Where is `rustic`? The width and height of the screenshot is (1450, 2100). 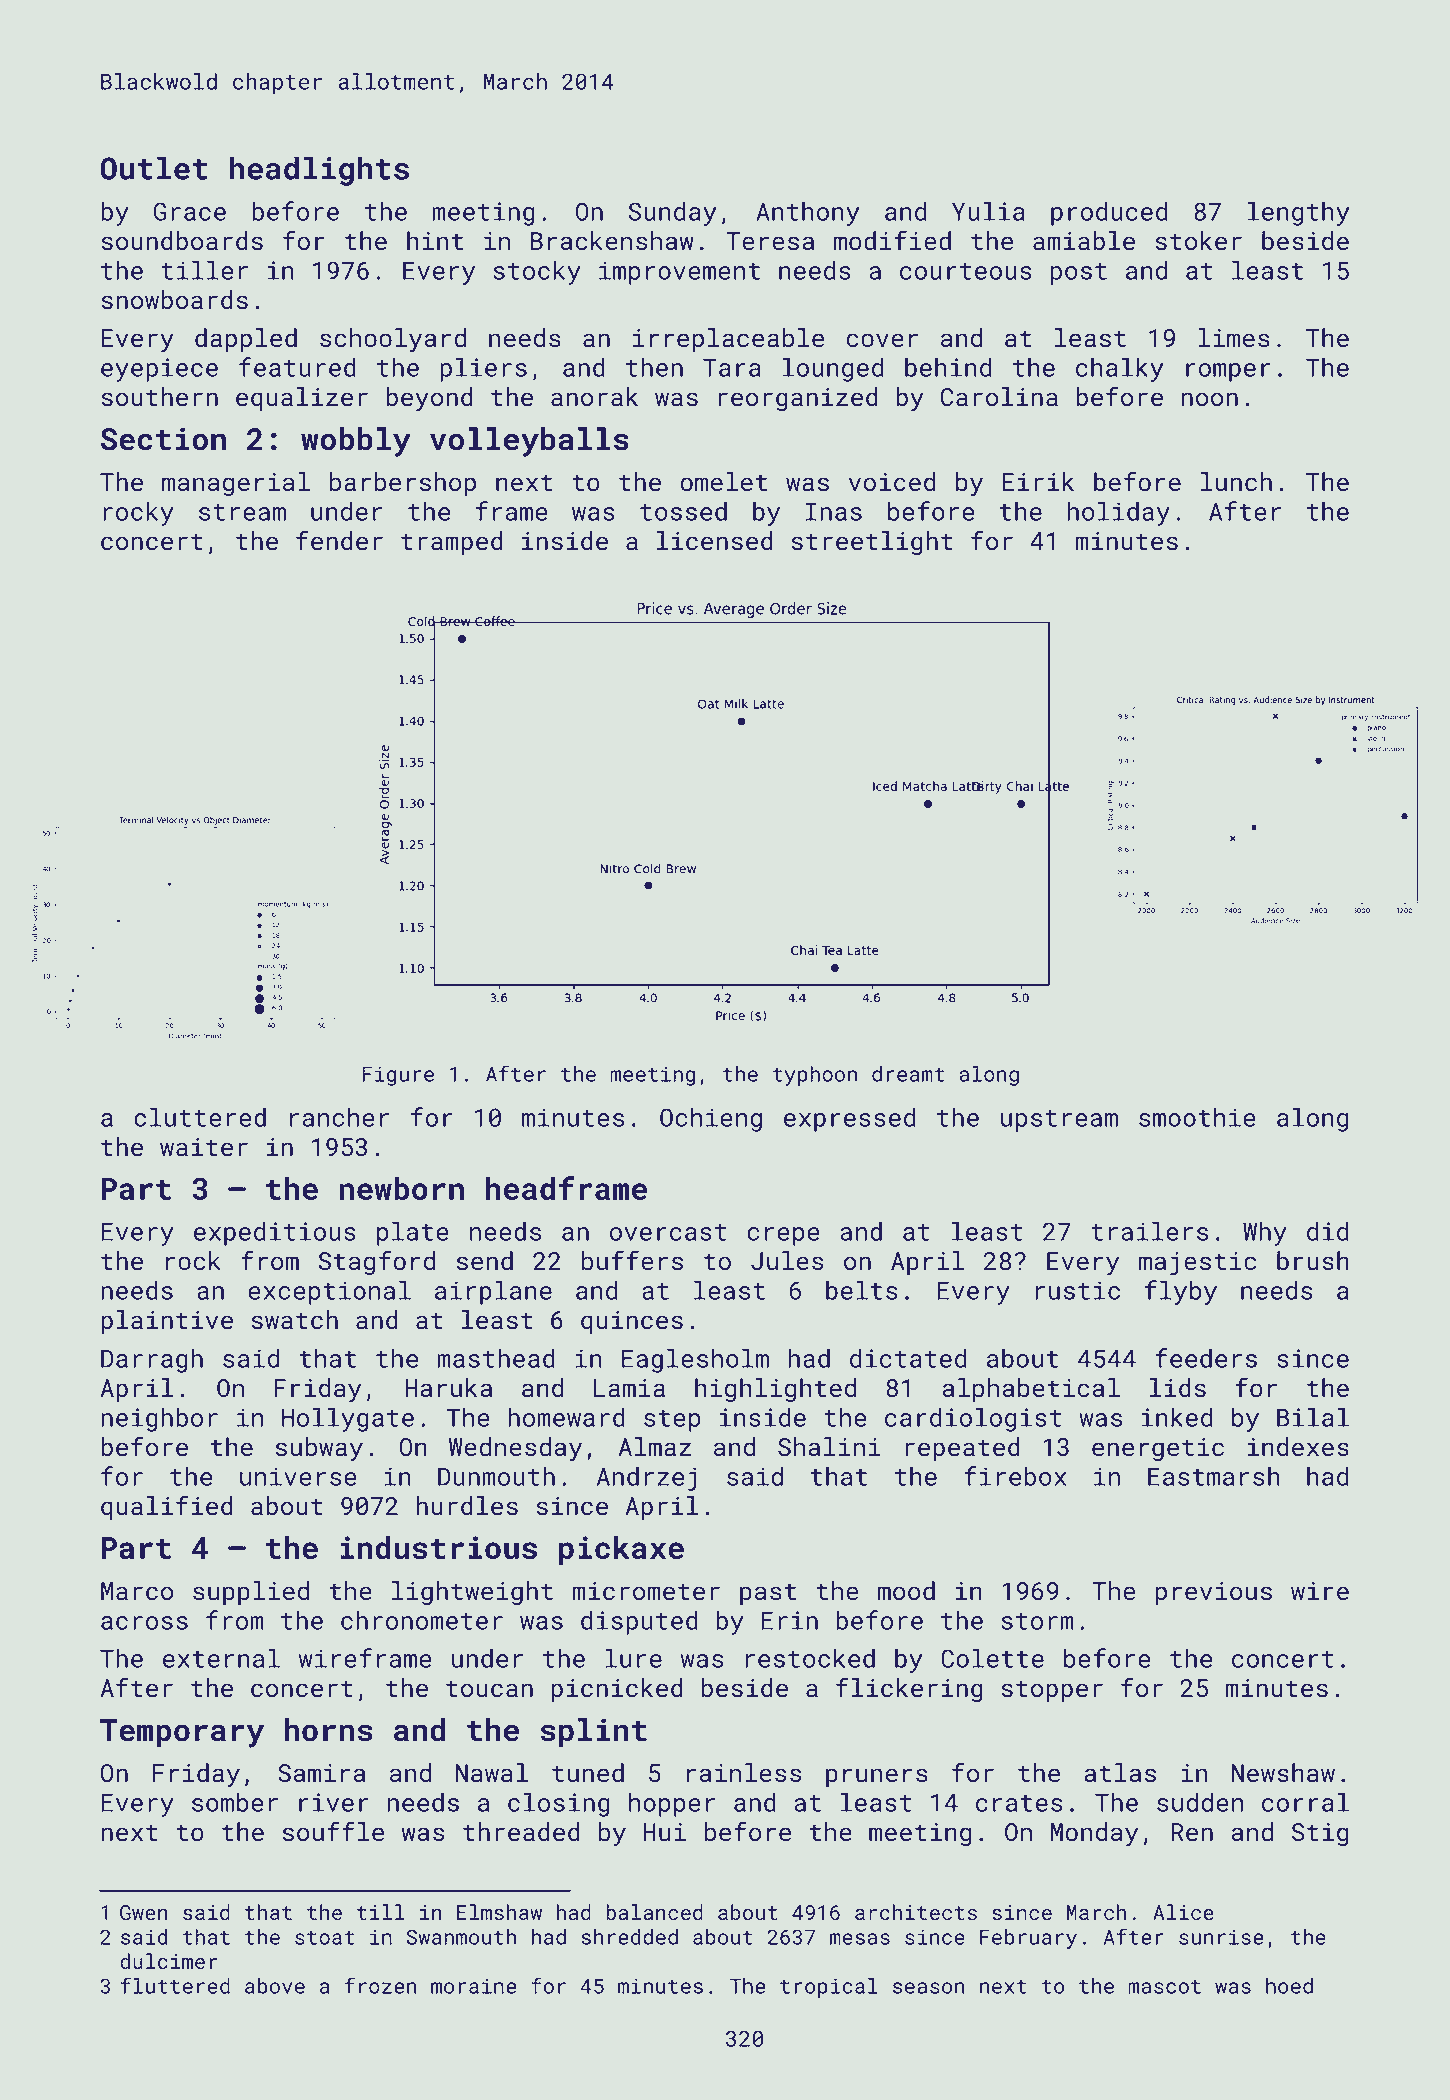 rustic is located at coordinates (1077, 1290).
